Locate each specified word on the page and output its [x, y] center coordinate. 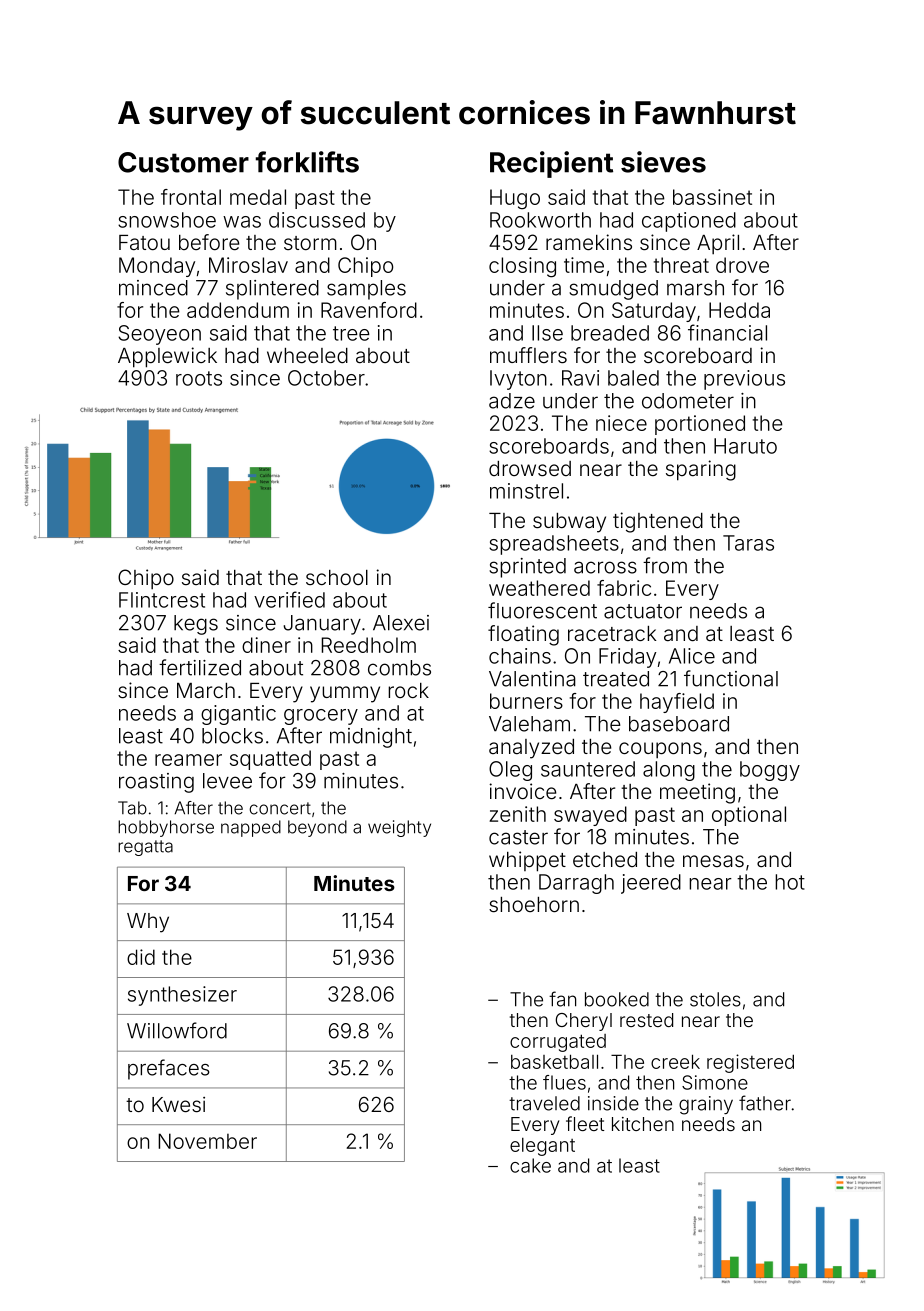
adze [512, 401]
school [337, 577]
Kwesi [178, 1104]
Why [148, 923]
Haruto [745, 446]
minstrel [526, 491]
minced [153, 288]
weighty [399, 828]
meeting [697, 793]
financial [727, 332]
